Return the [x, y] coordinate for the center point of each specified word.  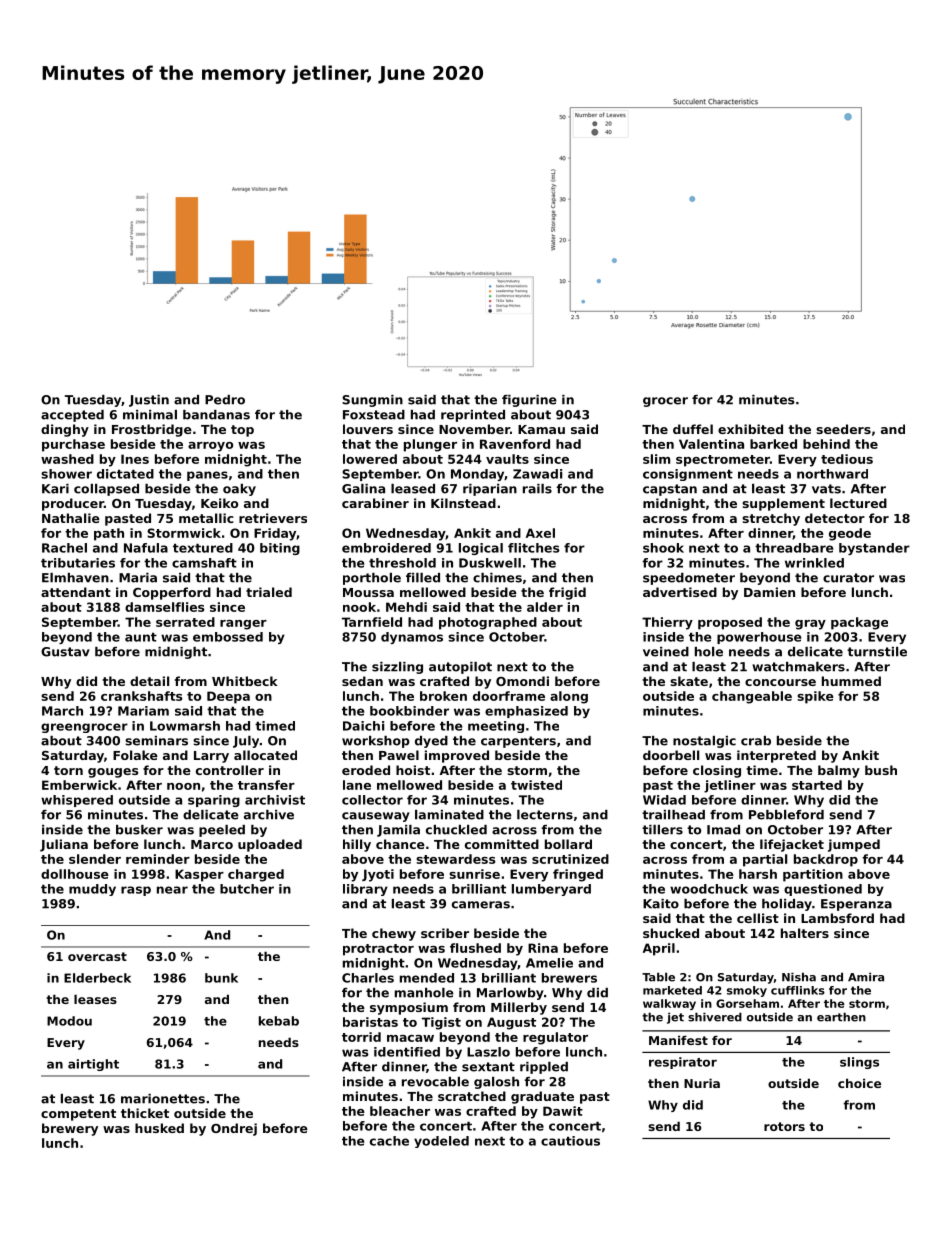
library [365, 890]
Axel [540, 533]
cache [389, 1141]
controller [230, 770]
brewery [70, 1129]
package [859, 623]
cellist [758, 918]
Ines [135, 459]
